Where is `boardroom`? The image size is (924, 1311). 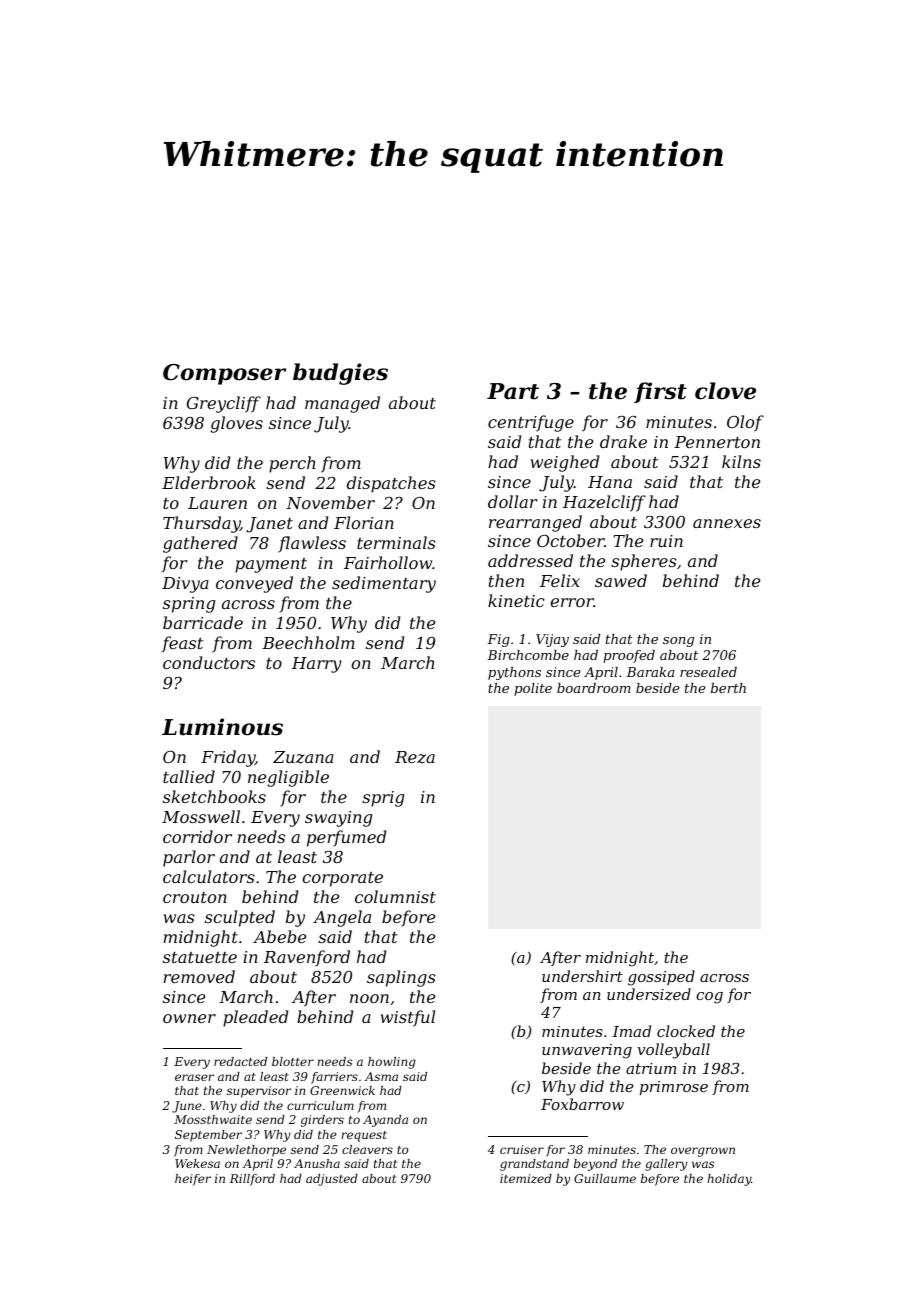 boardroom is located at coordinates (594, 688).
